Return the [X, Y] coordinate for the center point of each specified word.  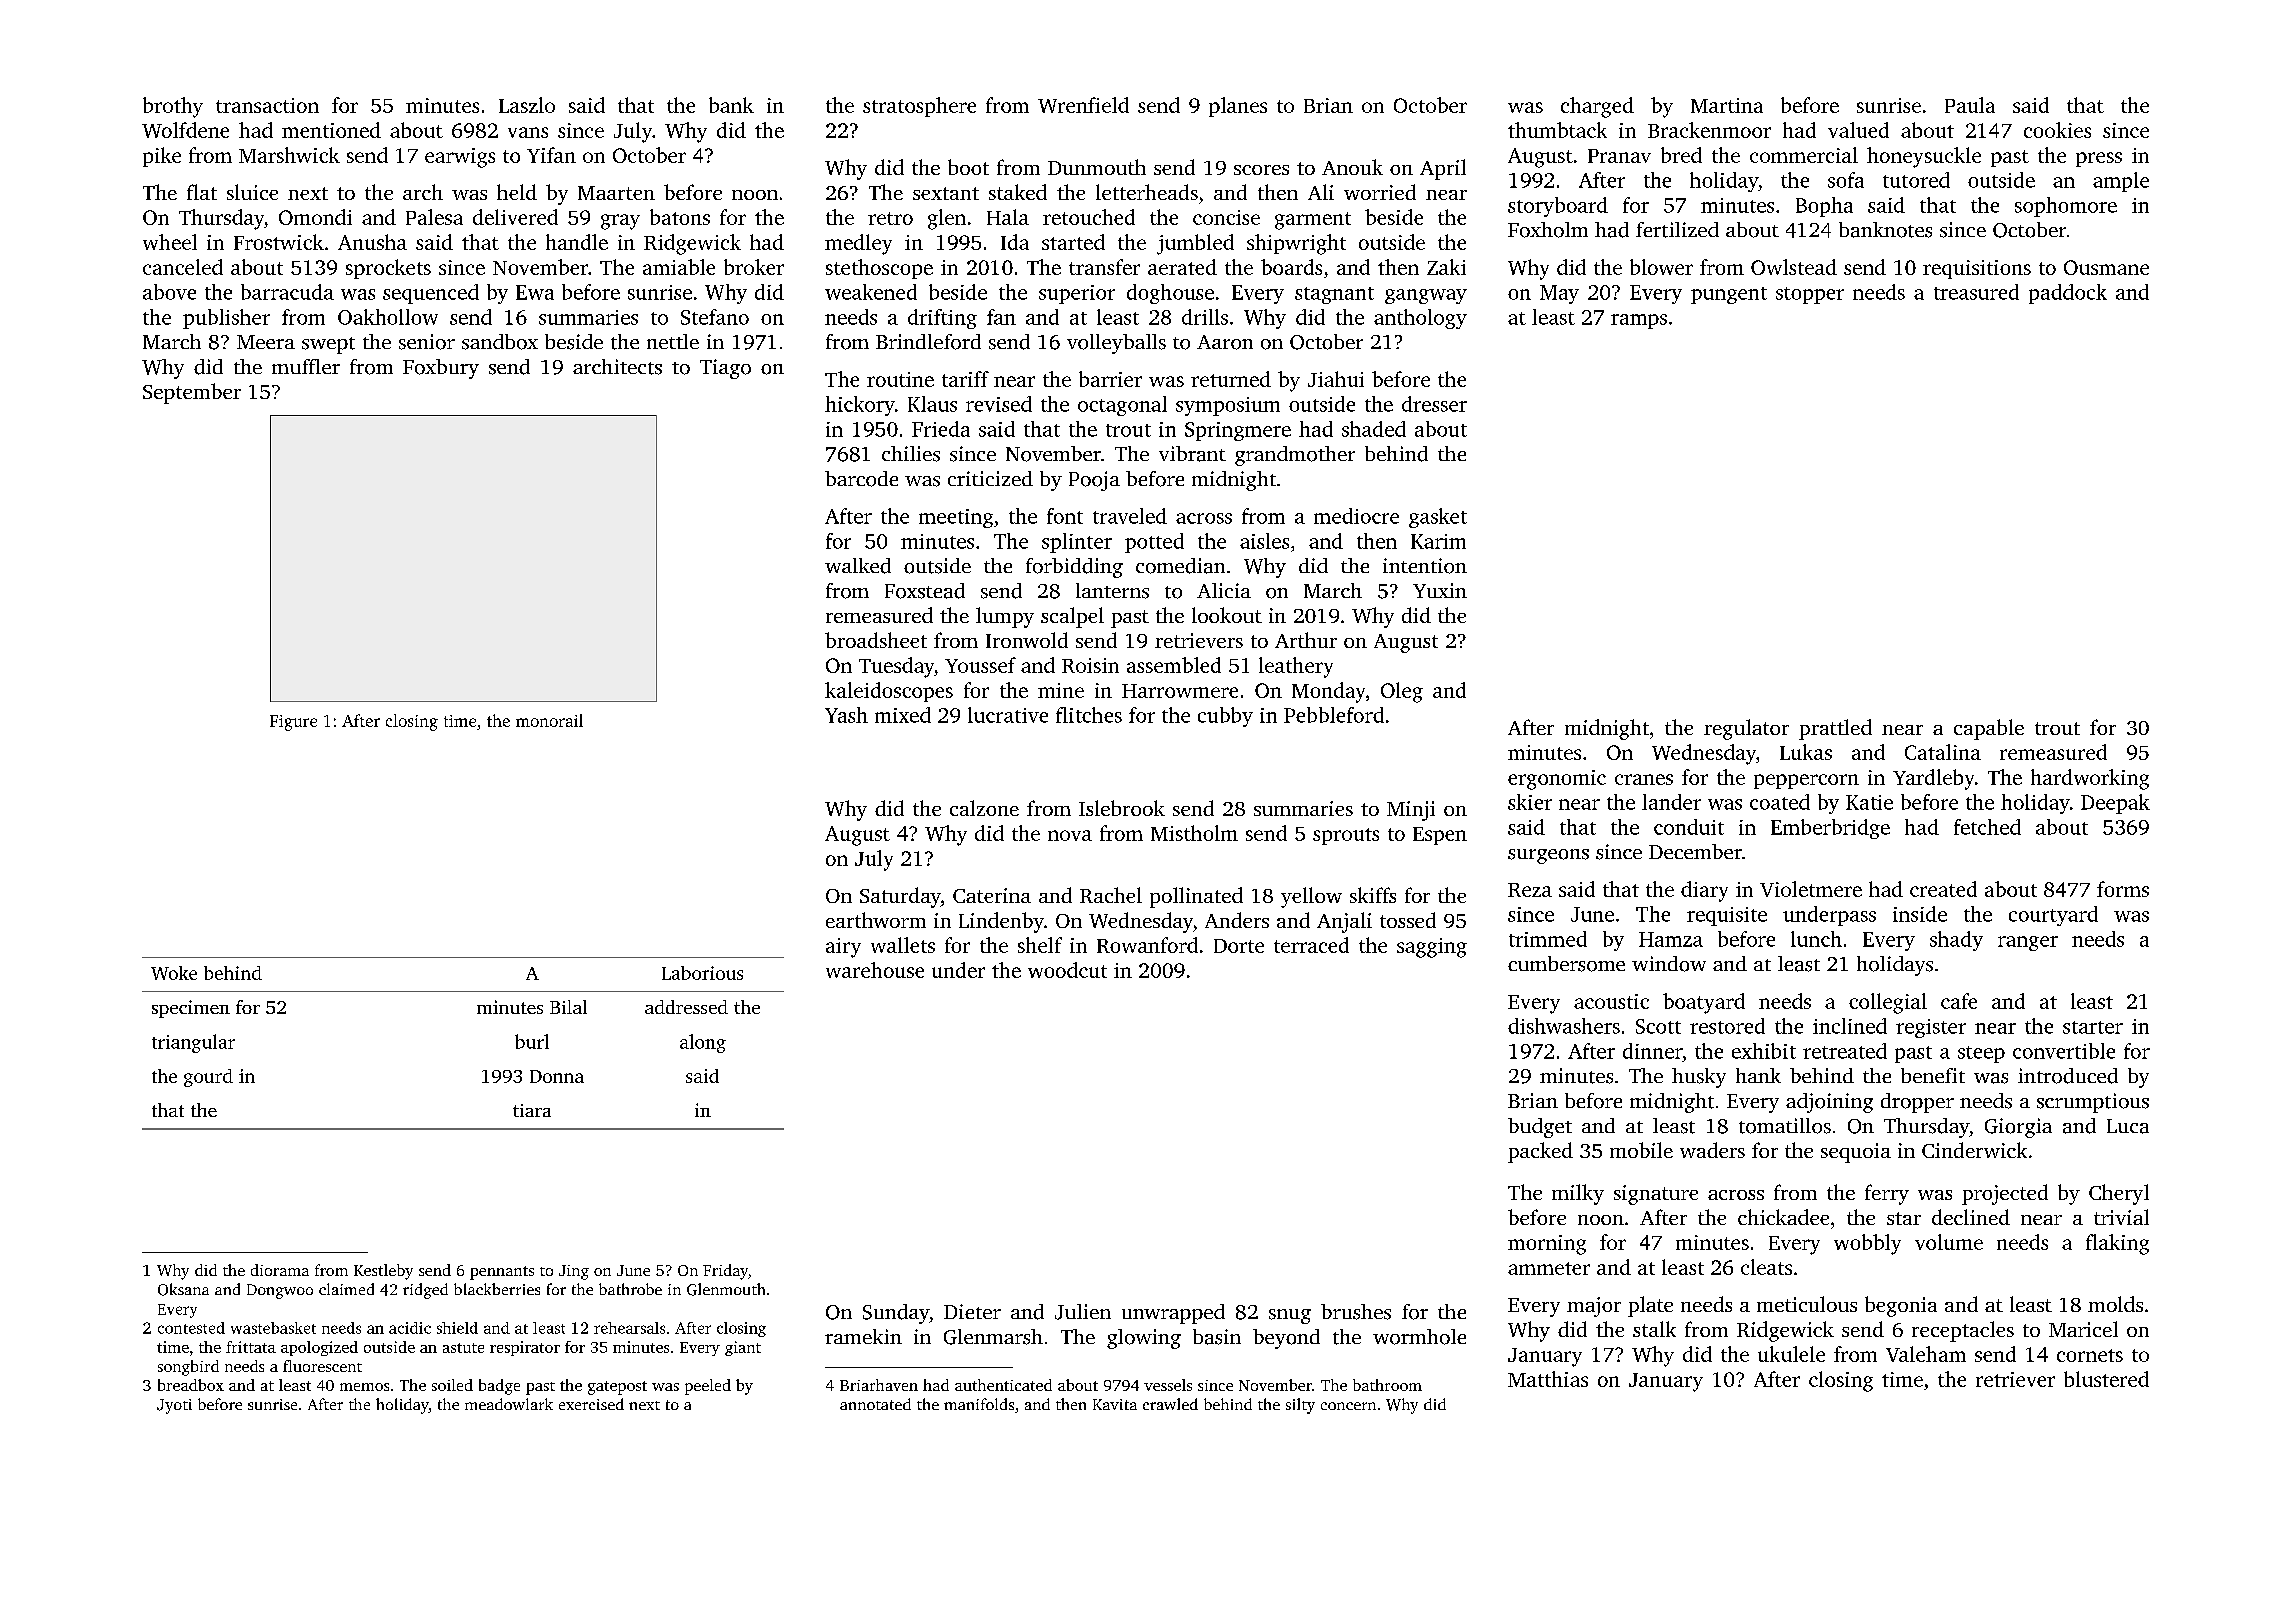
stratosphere [919, 107]
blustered [2106, 1379]
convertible [2064, 1051]
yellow [1311, 897]
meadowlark [509, 1404]
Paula [1970, 105]
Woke [174, 973]
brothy [173, 107]
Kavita [1115, 1404]
